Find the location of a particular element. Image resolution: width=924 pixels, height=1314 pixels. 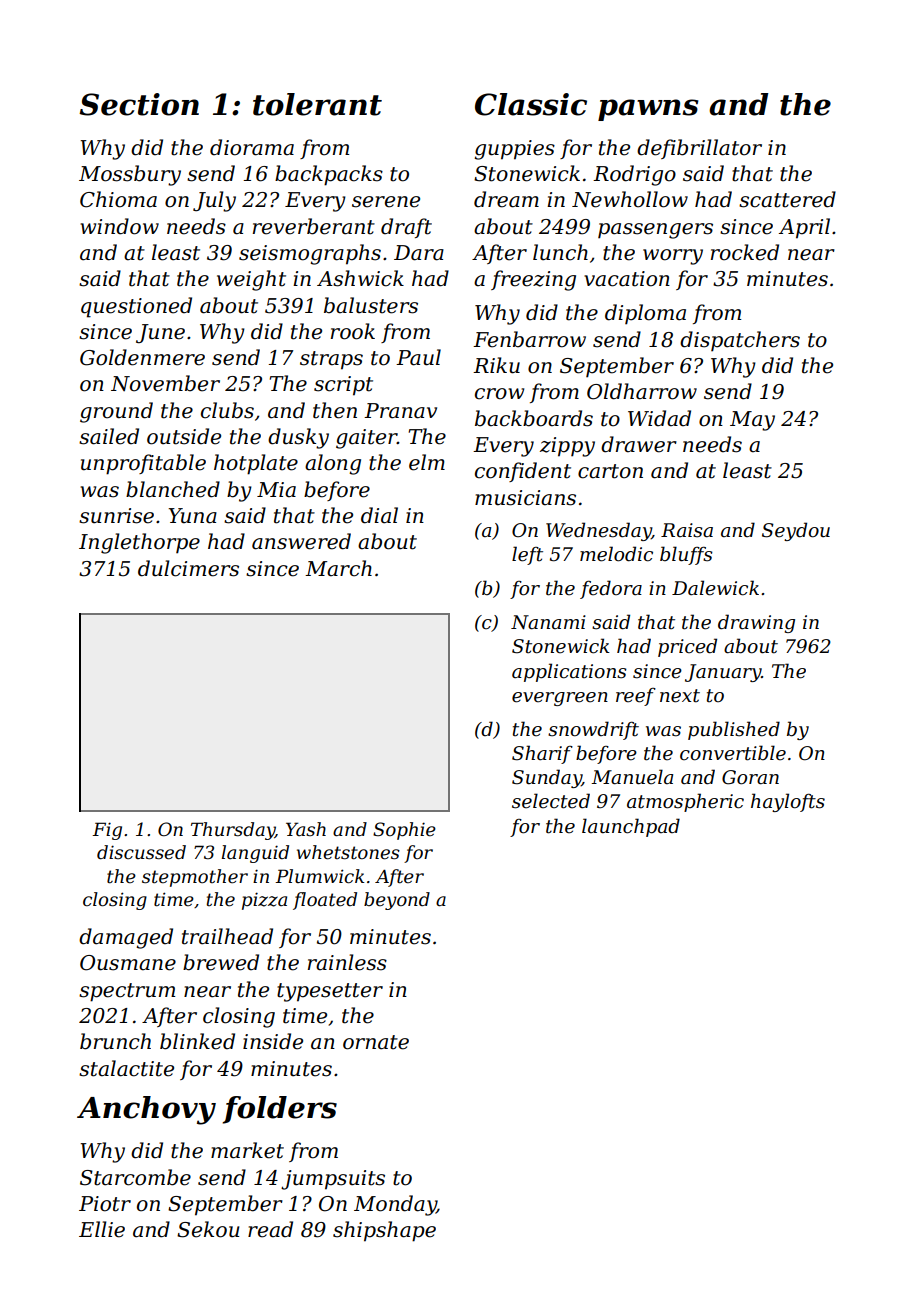

window is located at coordinates (119, 226).
